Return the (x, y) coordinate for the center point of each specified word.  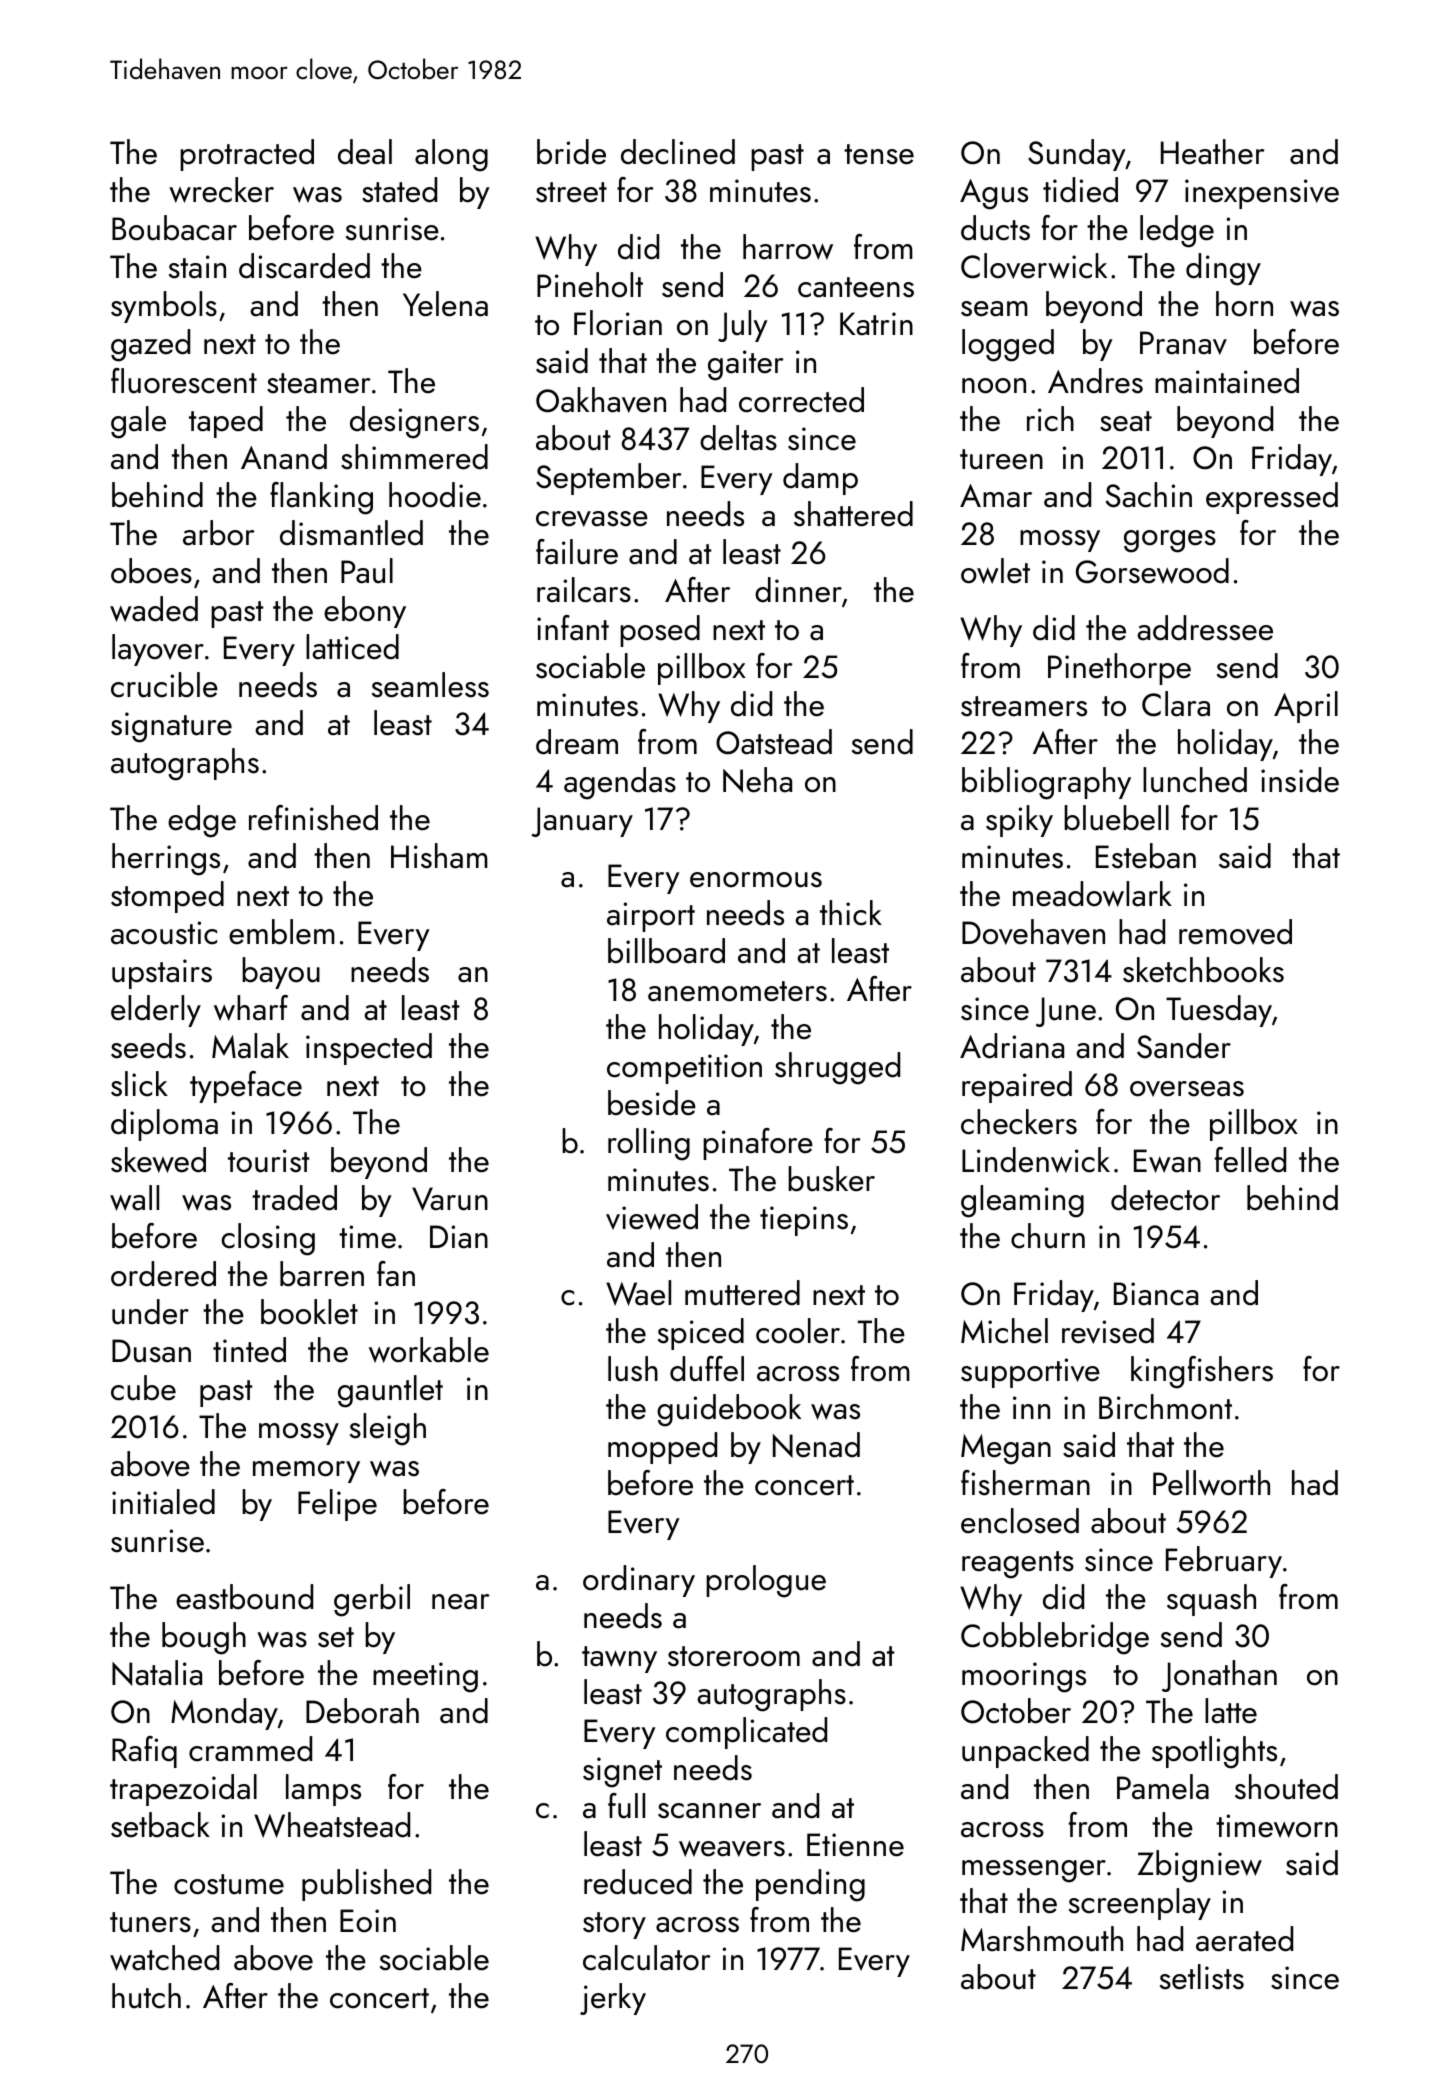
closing (268, 1239)
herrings (166, 859)
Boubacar (174, 228)
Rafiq (144, 1752)
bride (571, 152)
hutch (146, 1996)
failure (577, 552)
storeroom (734, 1656)
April (1306, 707)
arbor (218, 533)
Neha (757, 780)
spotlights (1214, 1752)
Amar (996, 496)
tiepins (804, 1221)
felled (1250, 1160)
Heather (1212, 152)
